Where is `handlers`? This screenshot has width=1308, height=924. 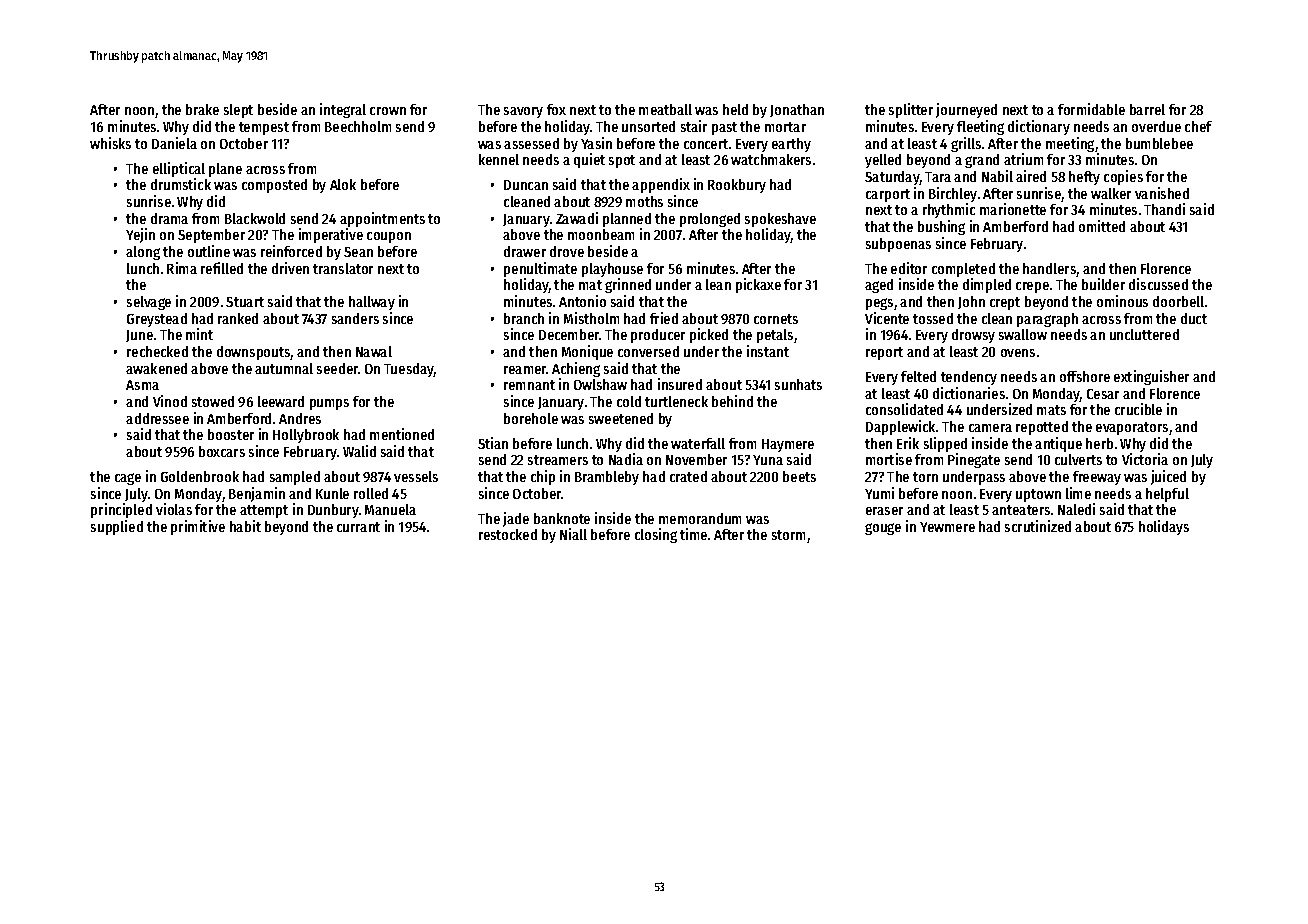 handlers is located at coordinates (1050, 270).
